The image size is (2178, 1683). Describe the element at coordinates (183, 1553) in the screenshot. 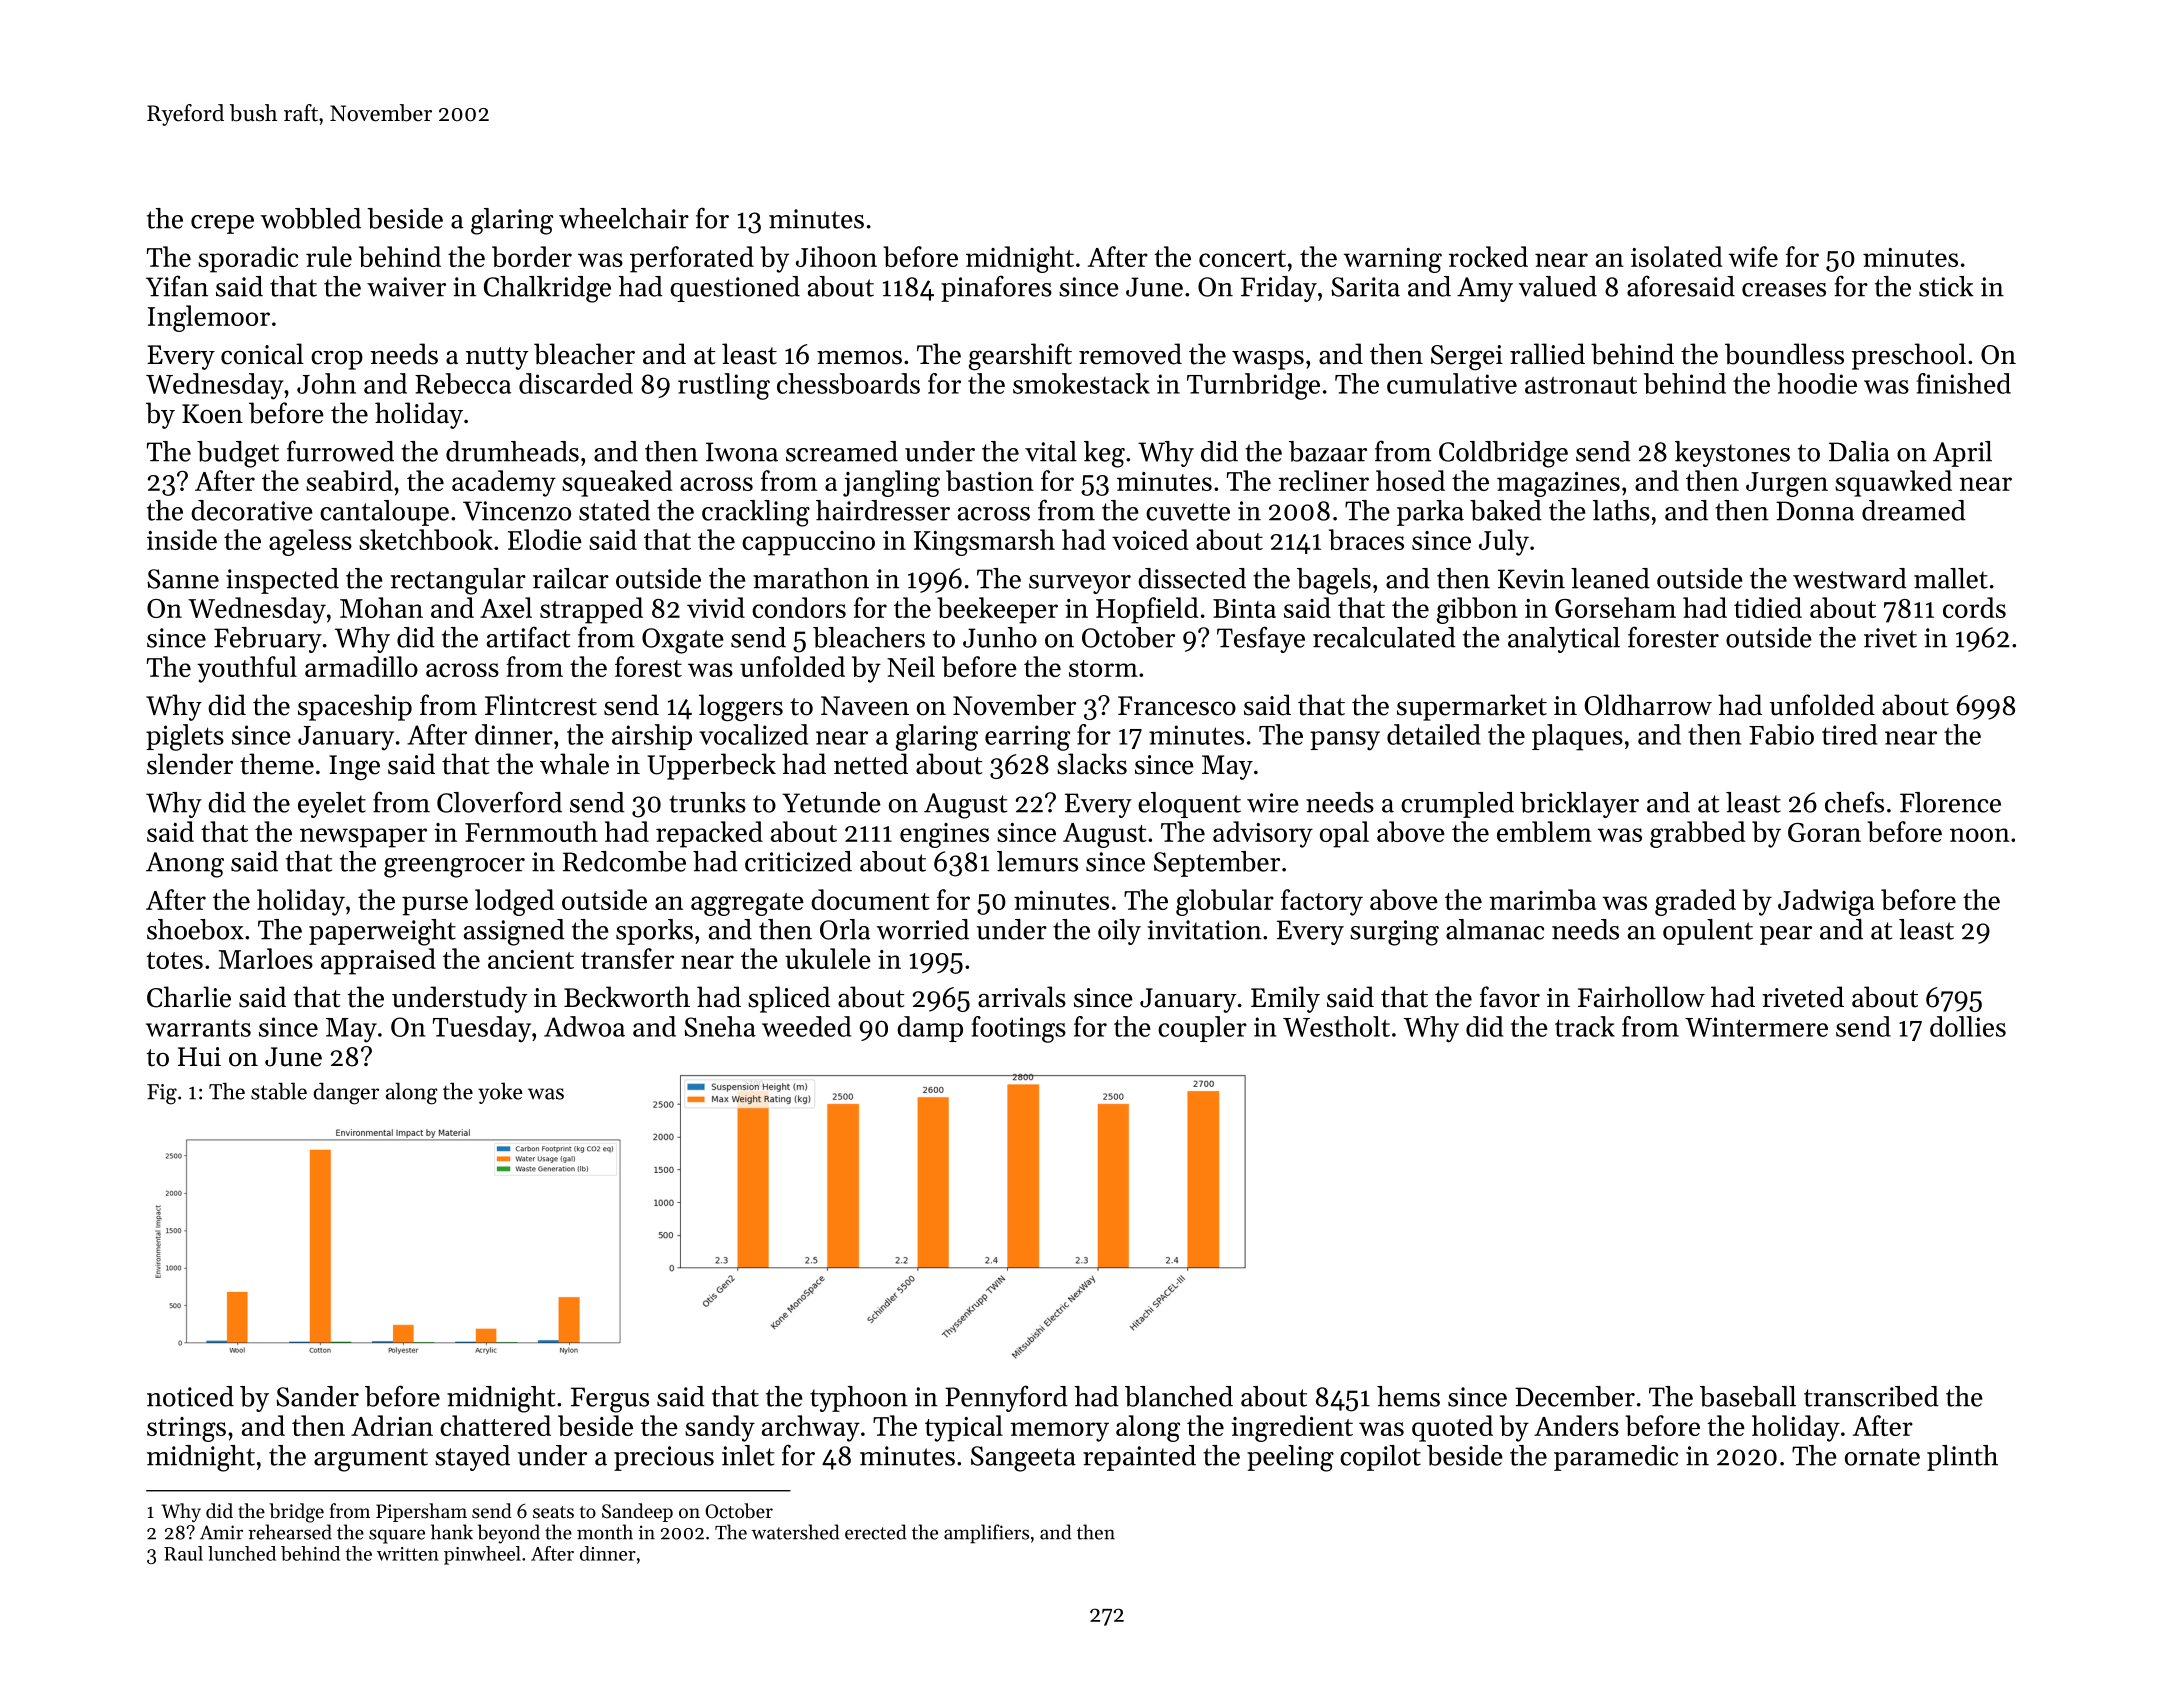

I see `Raul` at that location.
